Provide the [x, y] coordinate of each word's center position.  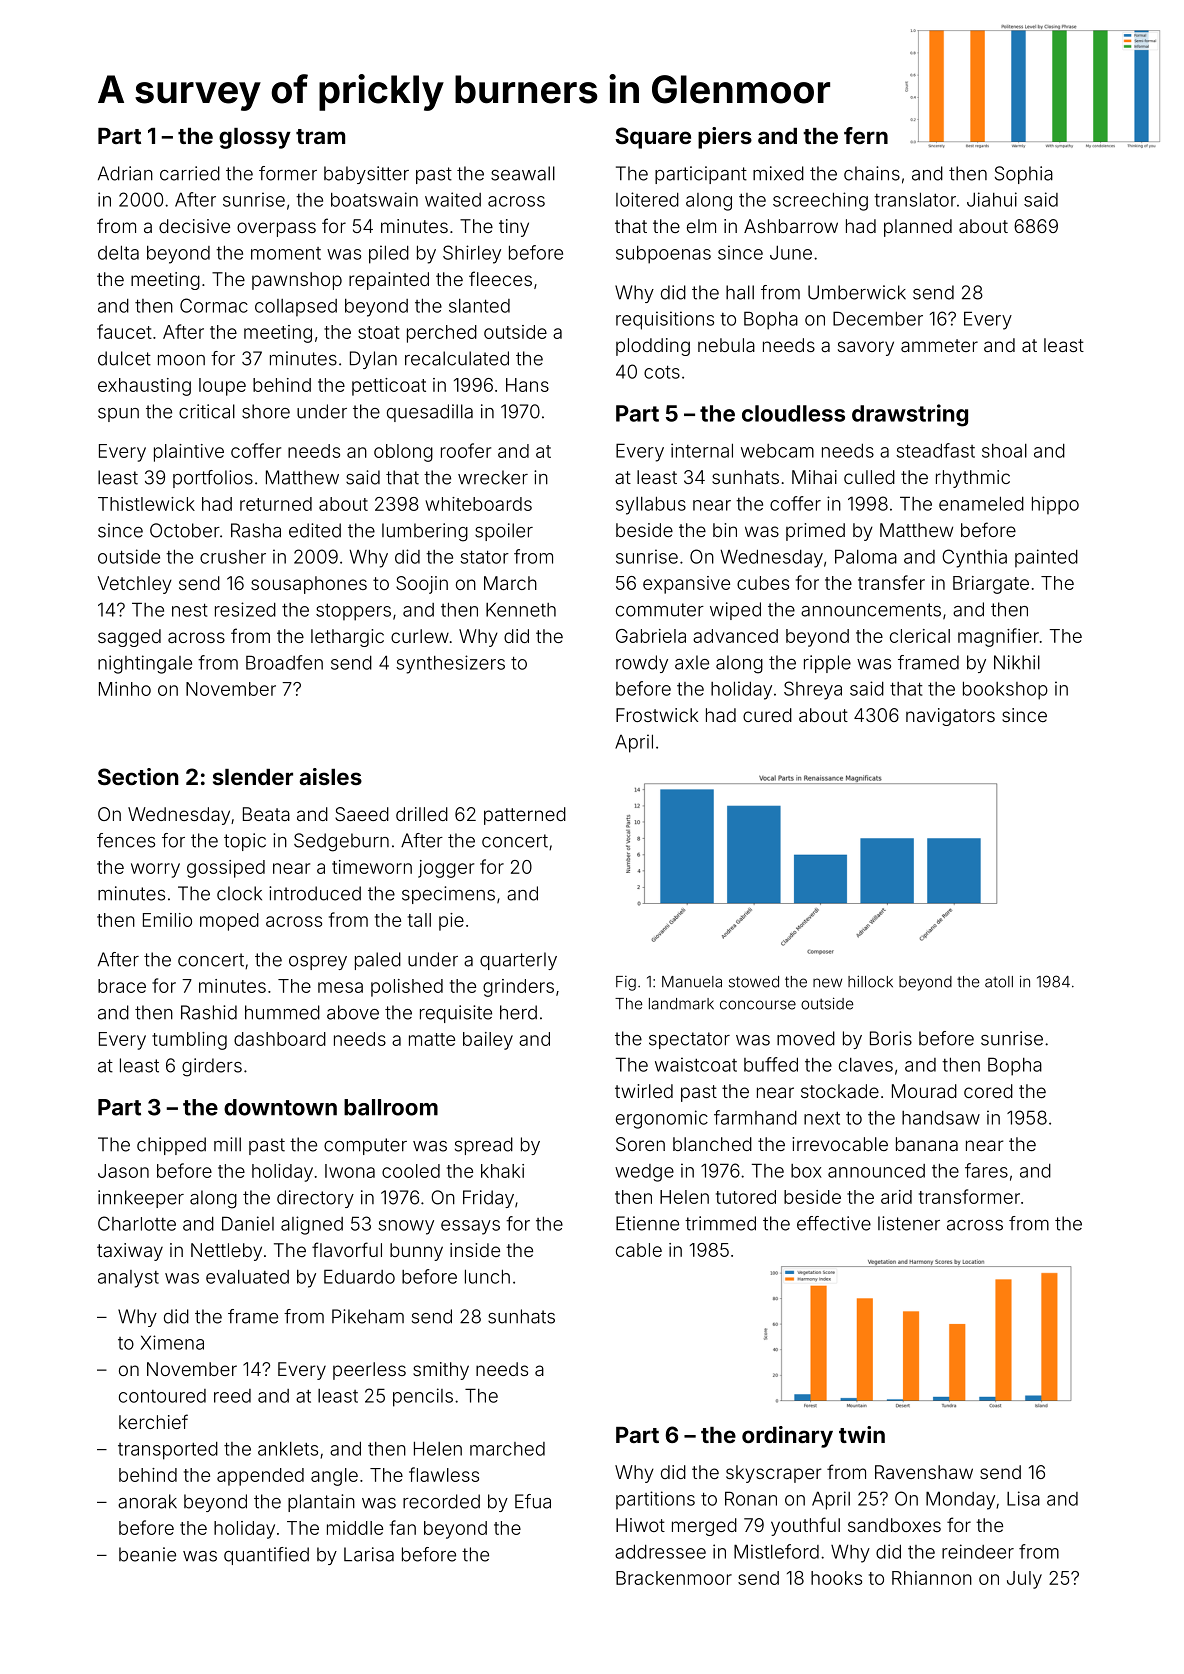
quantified [266, 1556]
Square [653, 138]
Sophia [1024, 175]
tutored [746, 1197]
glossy [255, 138]
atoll [999, 982]
